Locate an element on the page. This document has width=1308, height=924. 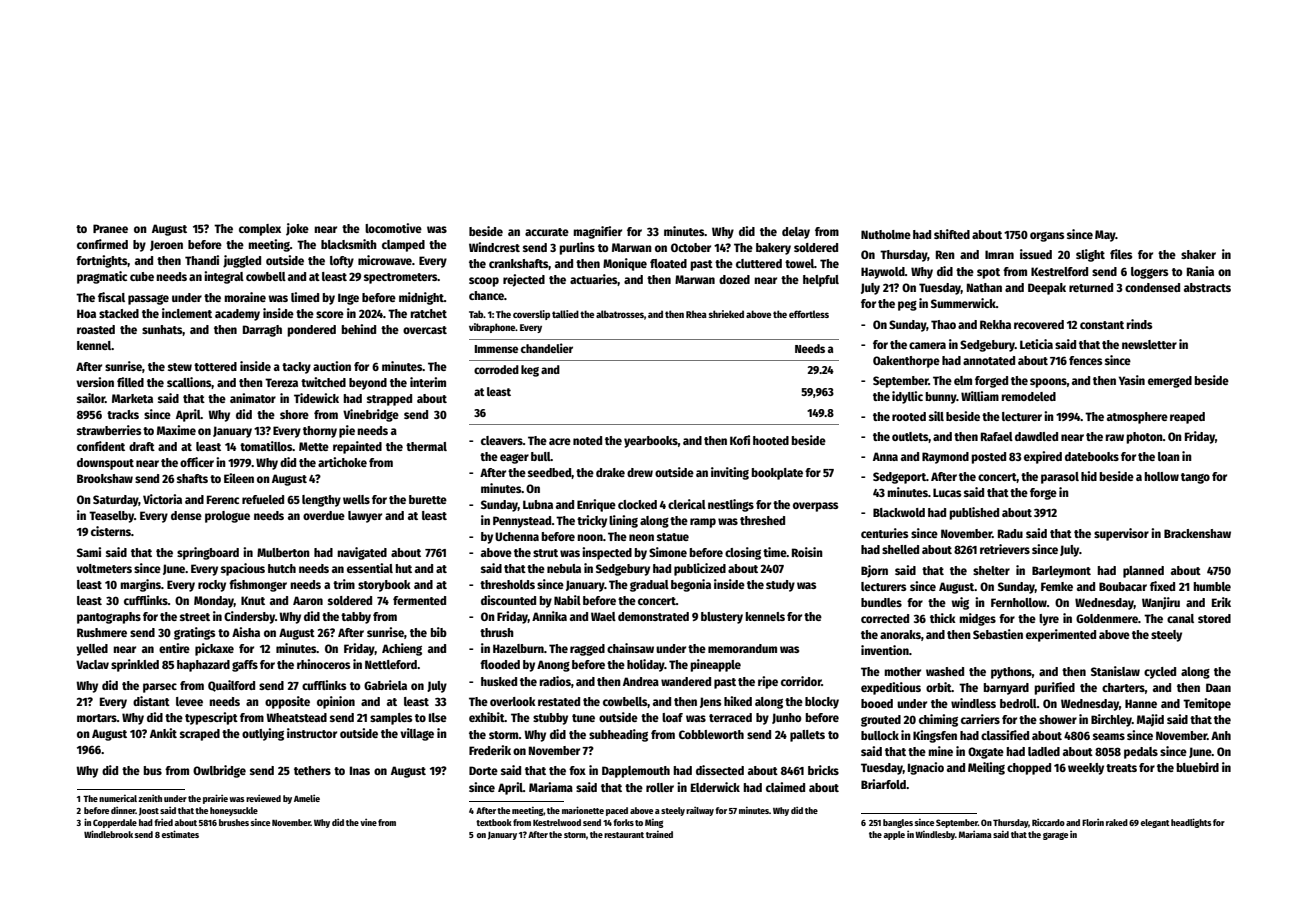
sill is located at coordinates (936, 416).
